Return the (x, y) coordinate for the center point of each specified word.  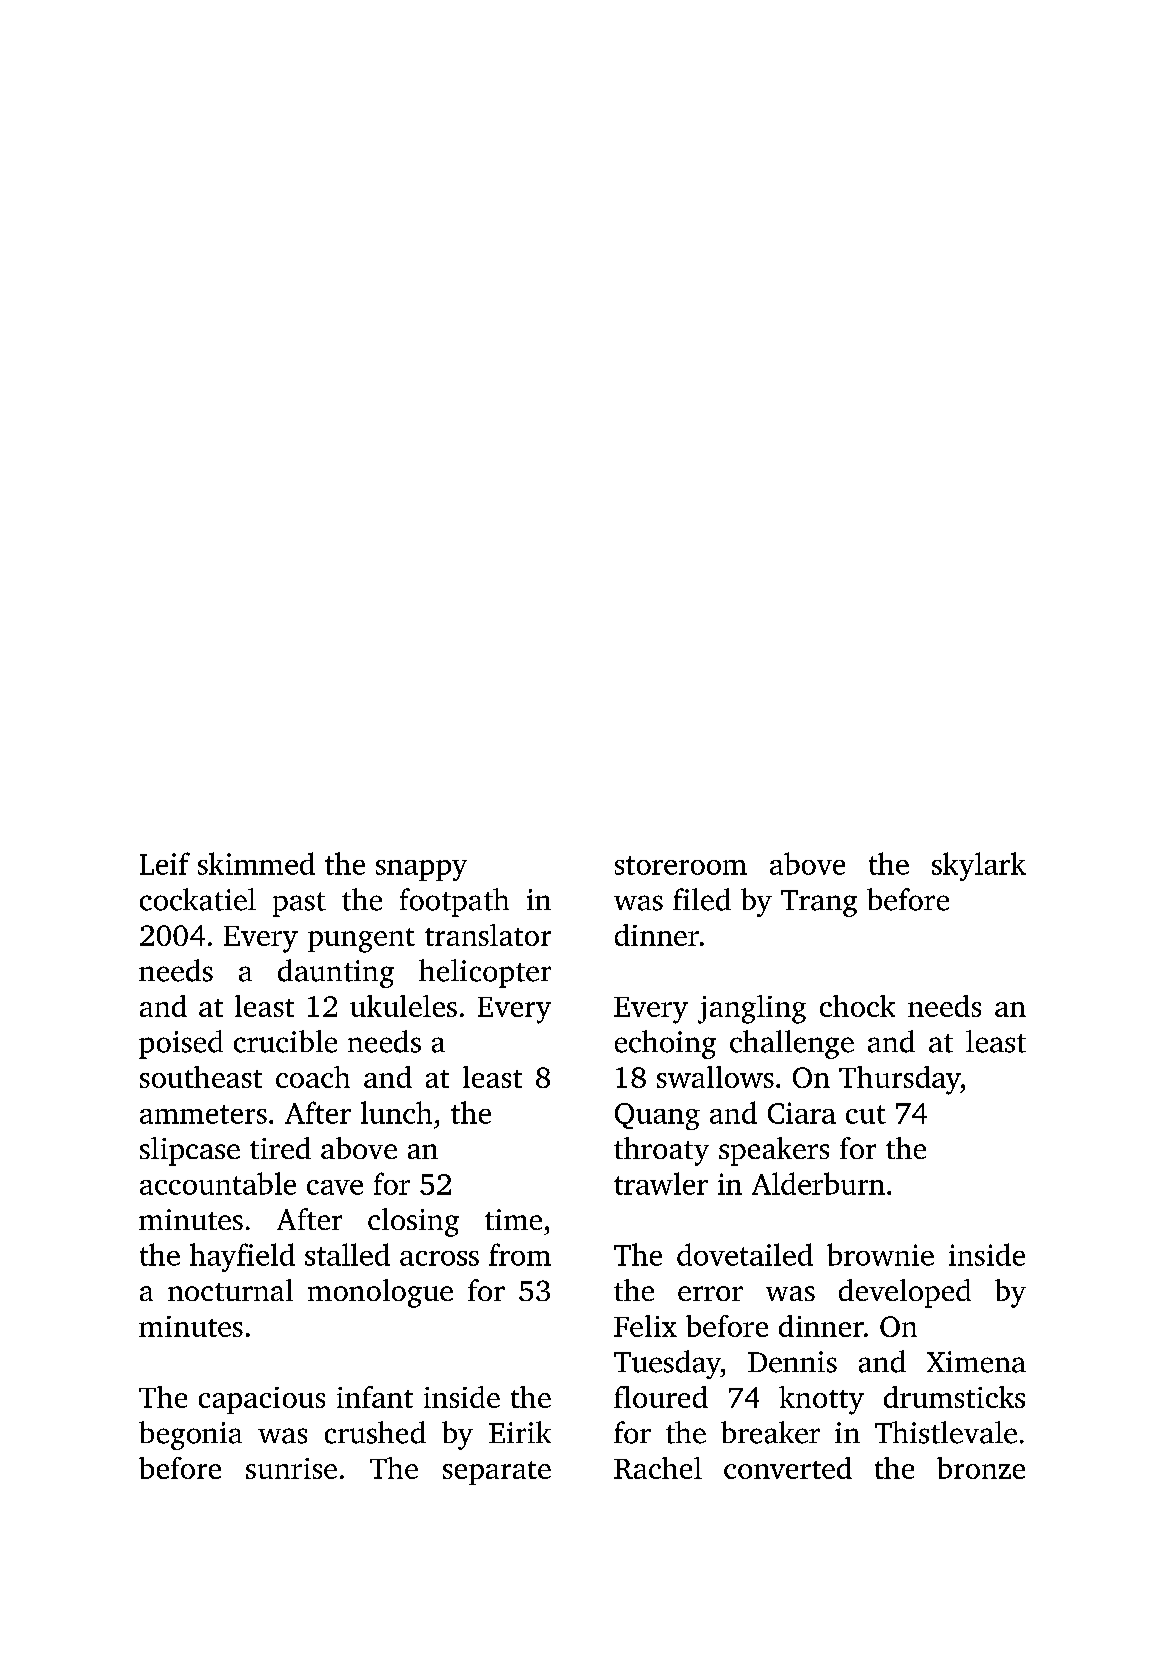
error (710, 1293)
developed (905, 1293)
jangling (752, 1009)
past (299, 904)
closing (413, 1222)
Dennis (792, 1362)
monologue (380, 1293)
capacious (262, 1400)
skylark (979, 866)
